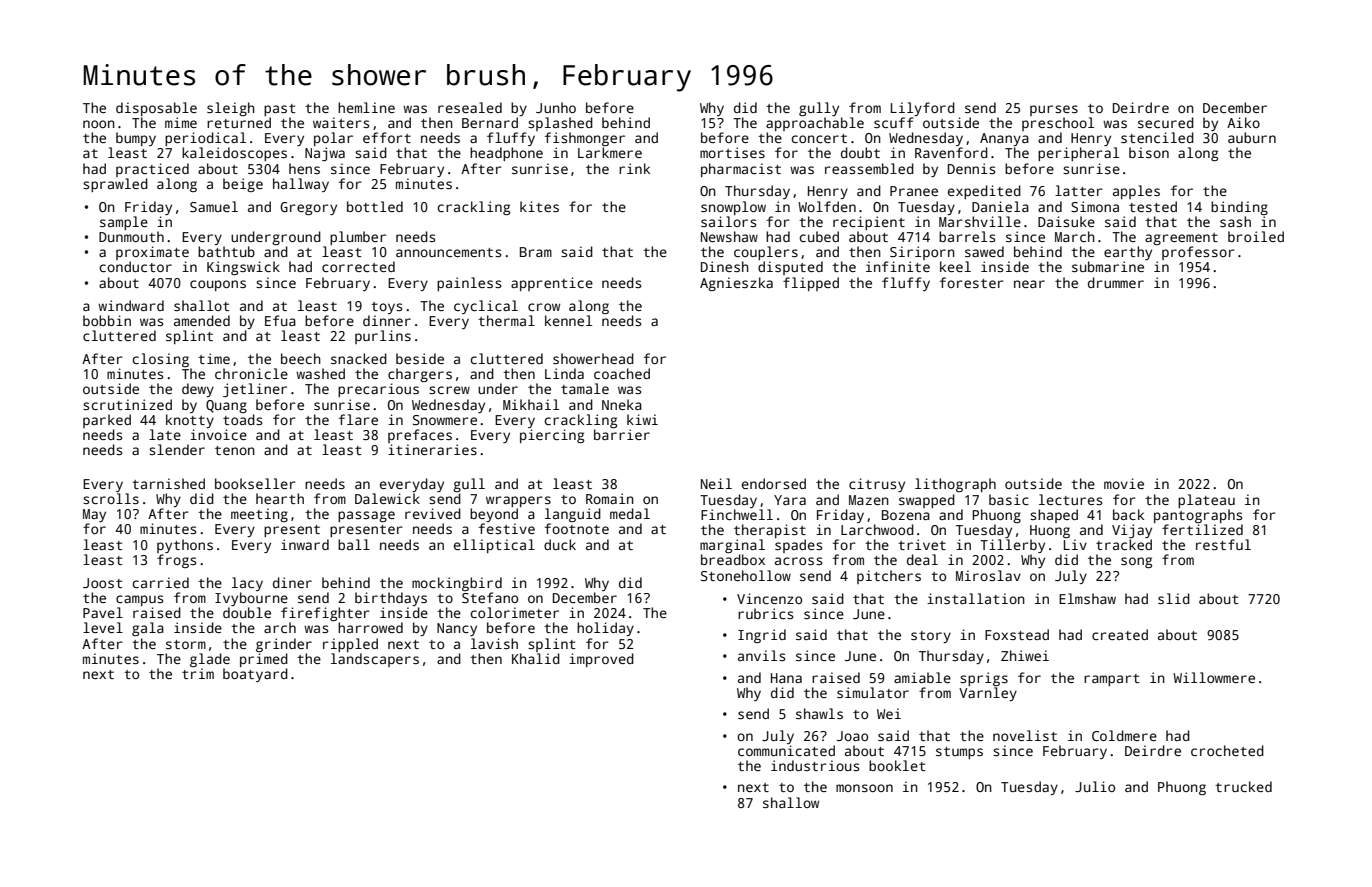 This document has width=1372, height=887. What do you see at coordinates (1054, 110) in the document?
I see `purses` at bounding box center [1054, 110].
